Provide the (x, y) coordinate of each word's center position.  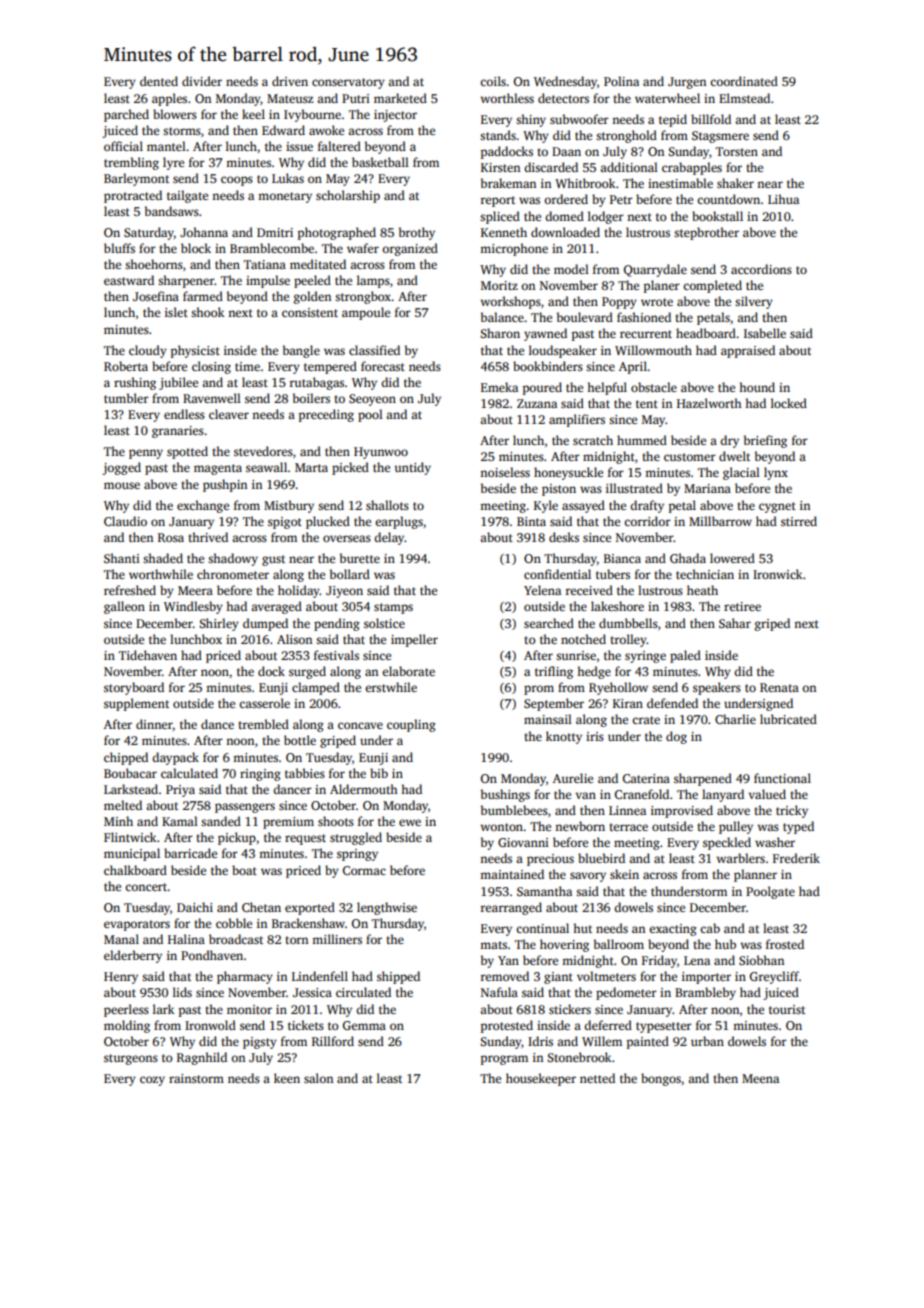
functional (782, 778)
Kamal (180, 821)
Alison (294, 639)
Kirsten (500, 167)
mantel (166, 146)
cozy (152, 1081)
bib (379, 773)
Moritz (499, 285)
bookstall (717, 216)
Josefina (156, 296)
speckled (727, 843)
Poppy (619, 303)
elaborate (408, 671)
